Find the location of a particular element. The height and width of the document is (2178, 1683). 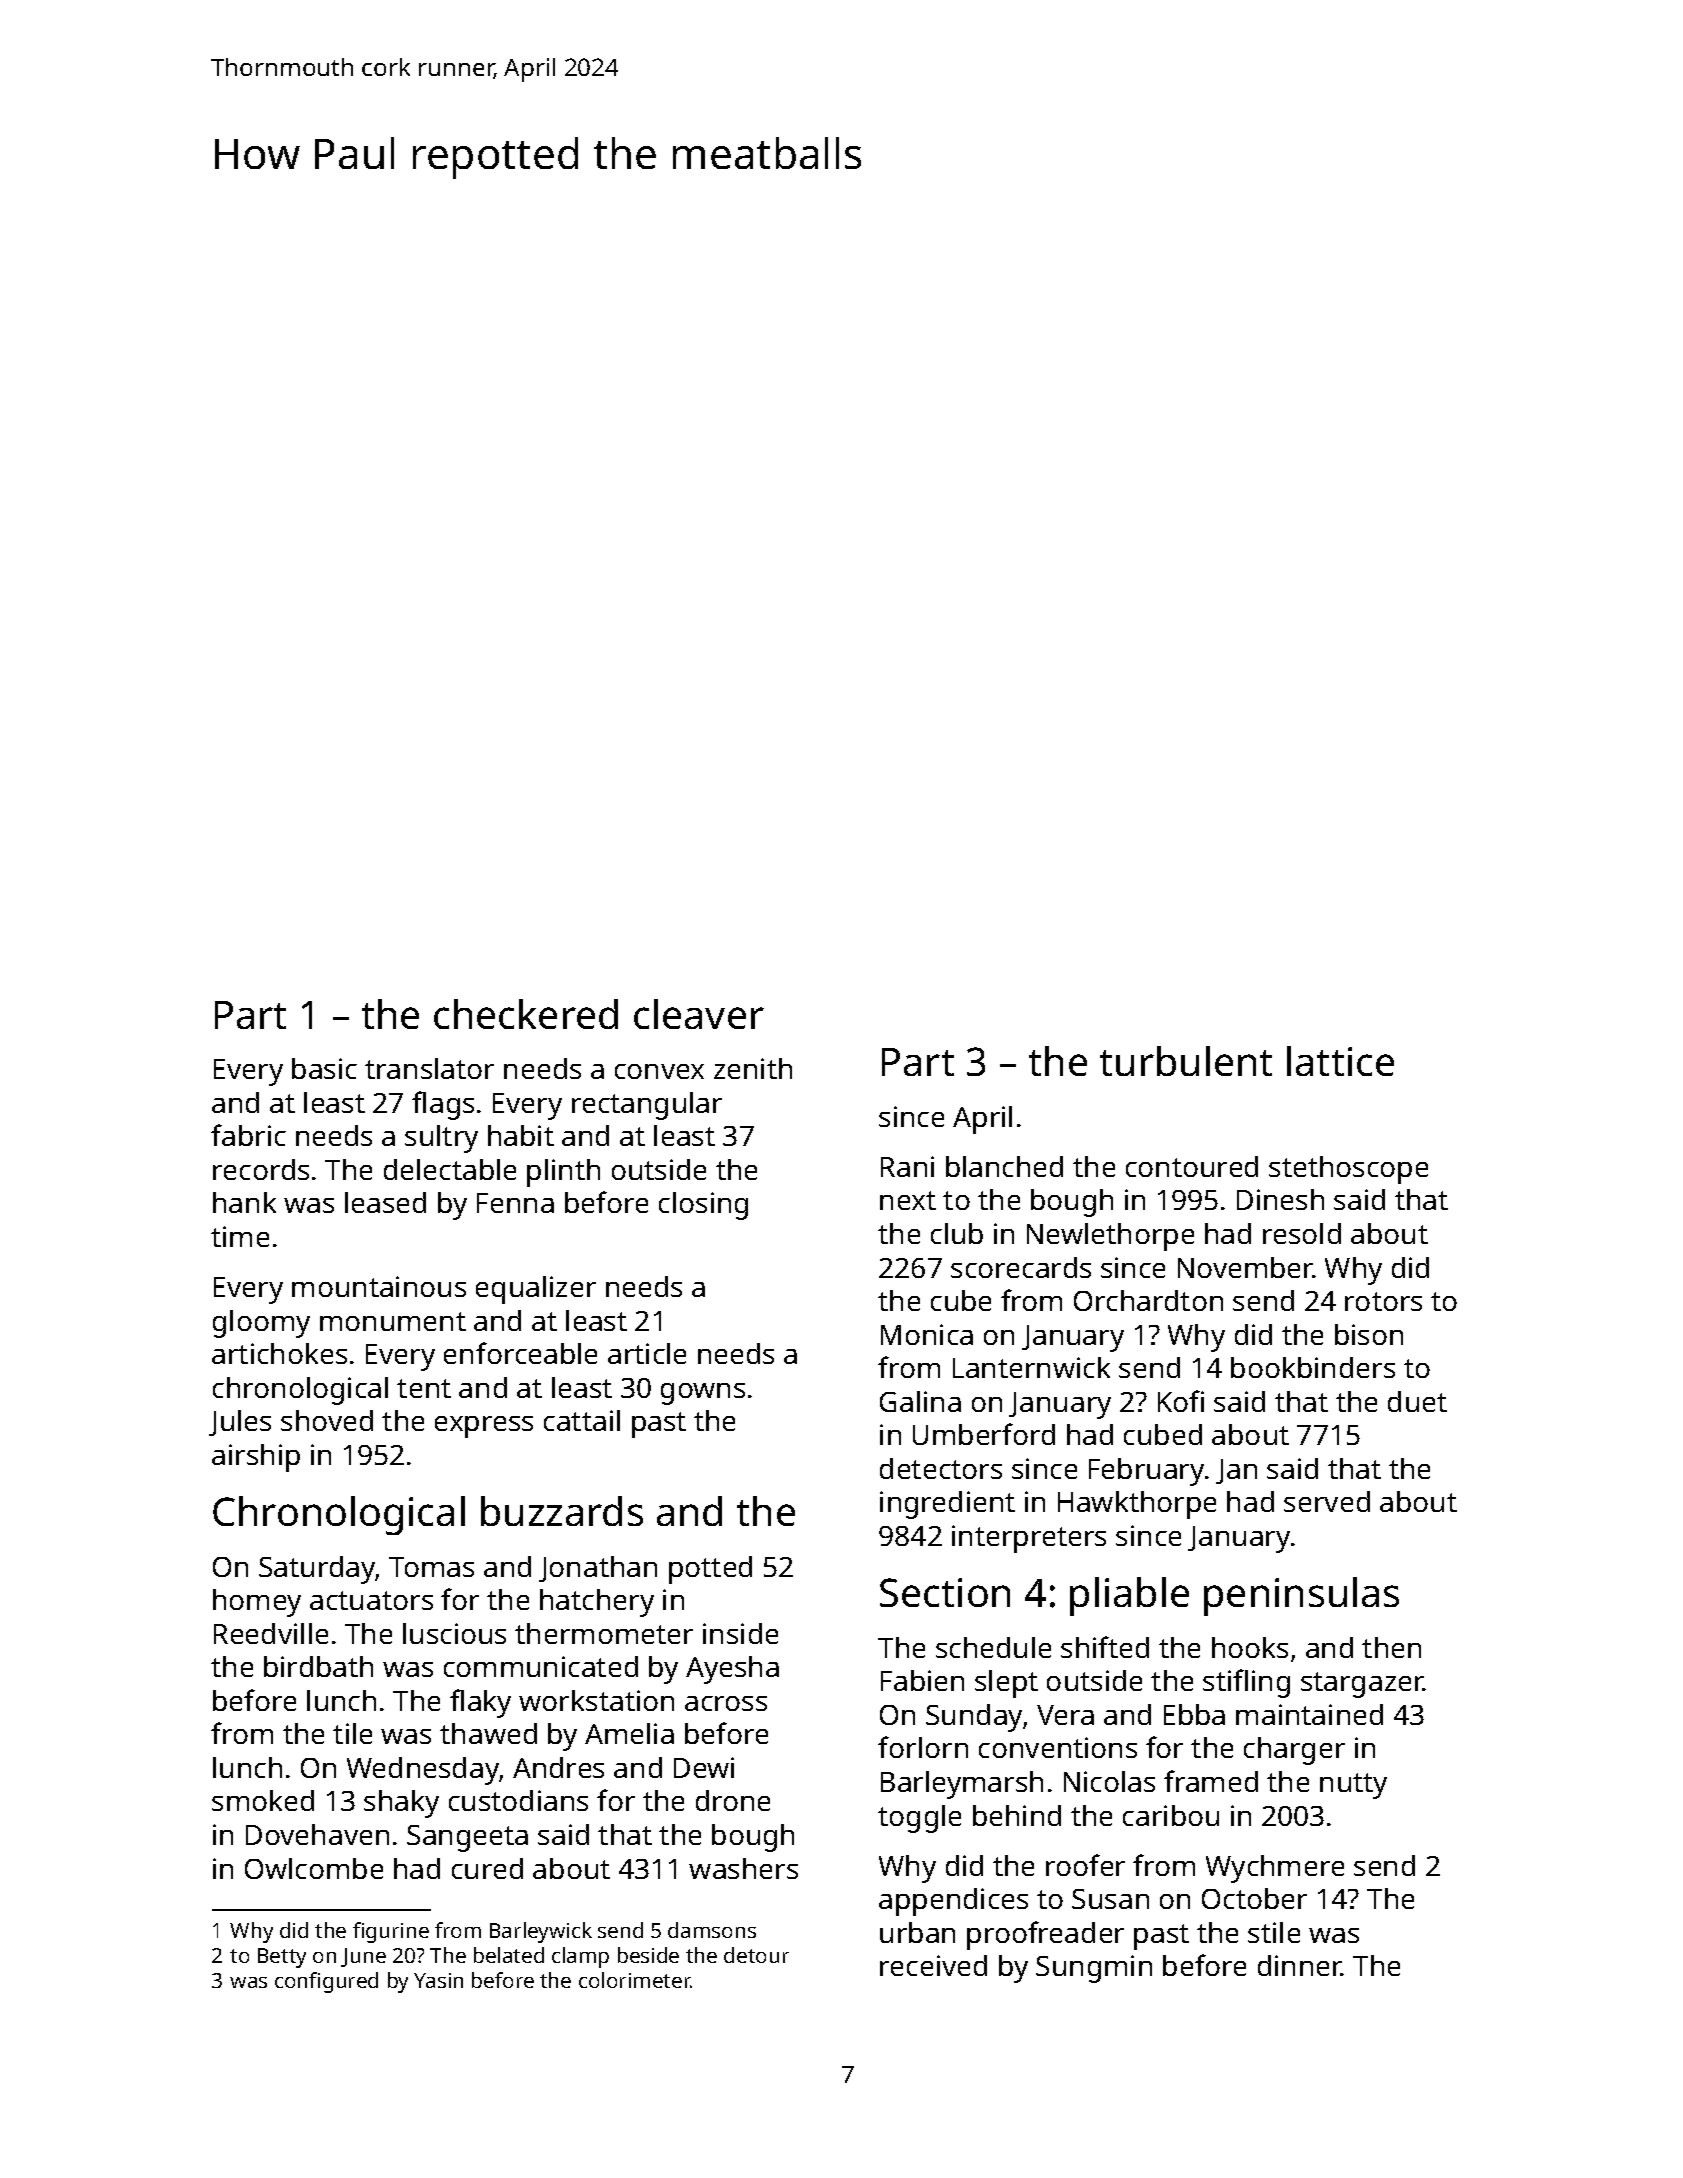

ingredient is located at coordinates (947, 1505).
